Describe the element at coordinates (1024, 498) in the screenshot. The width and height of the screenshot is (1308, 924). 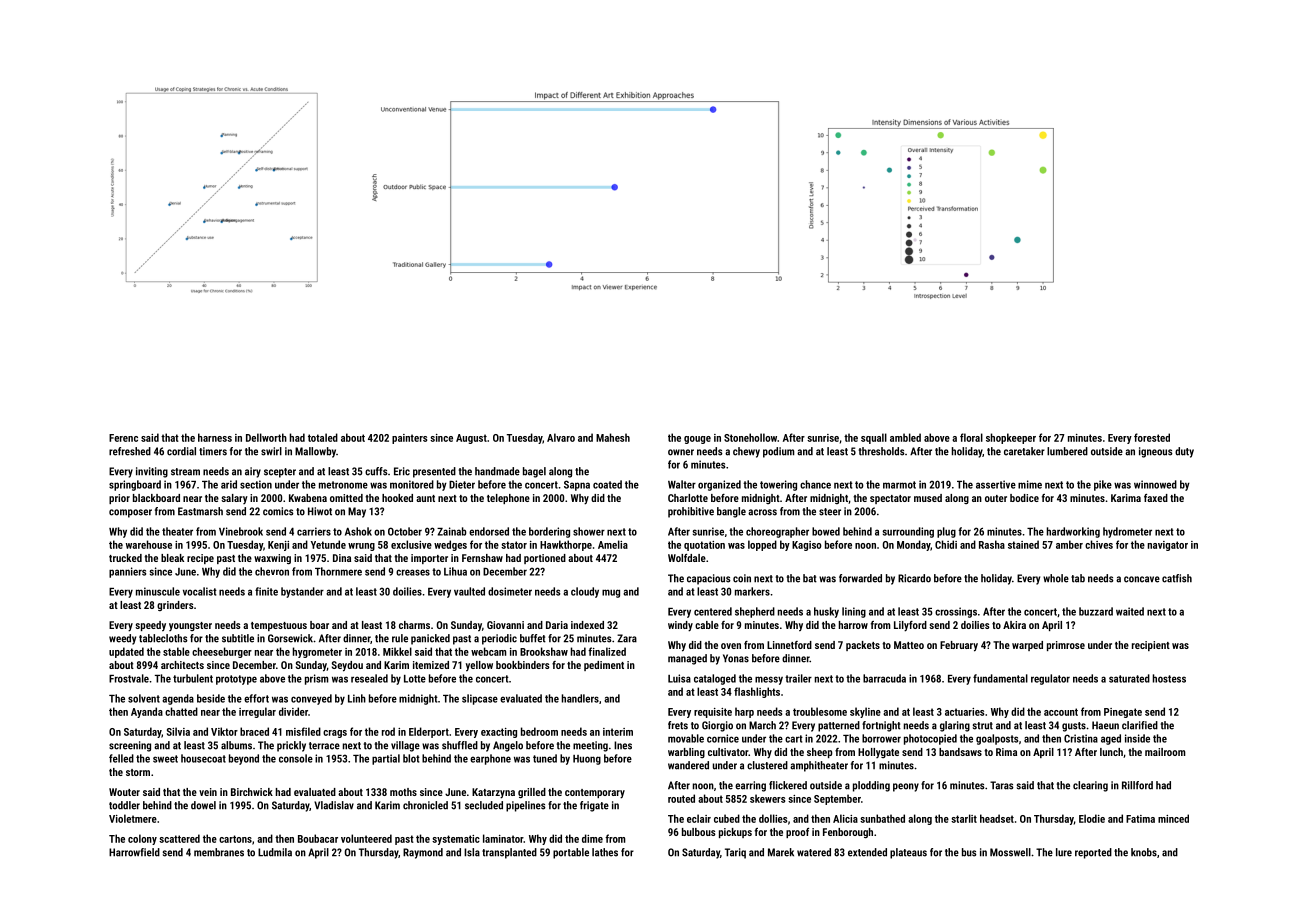
I see `bodice` at that location.
